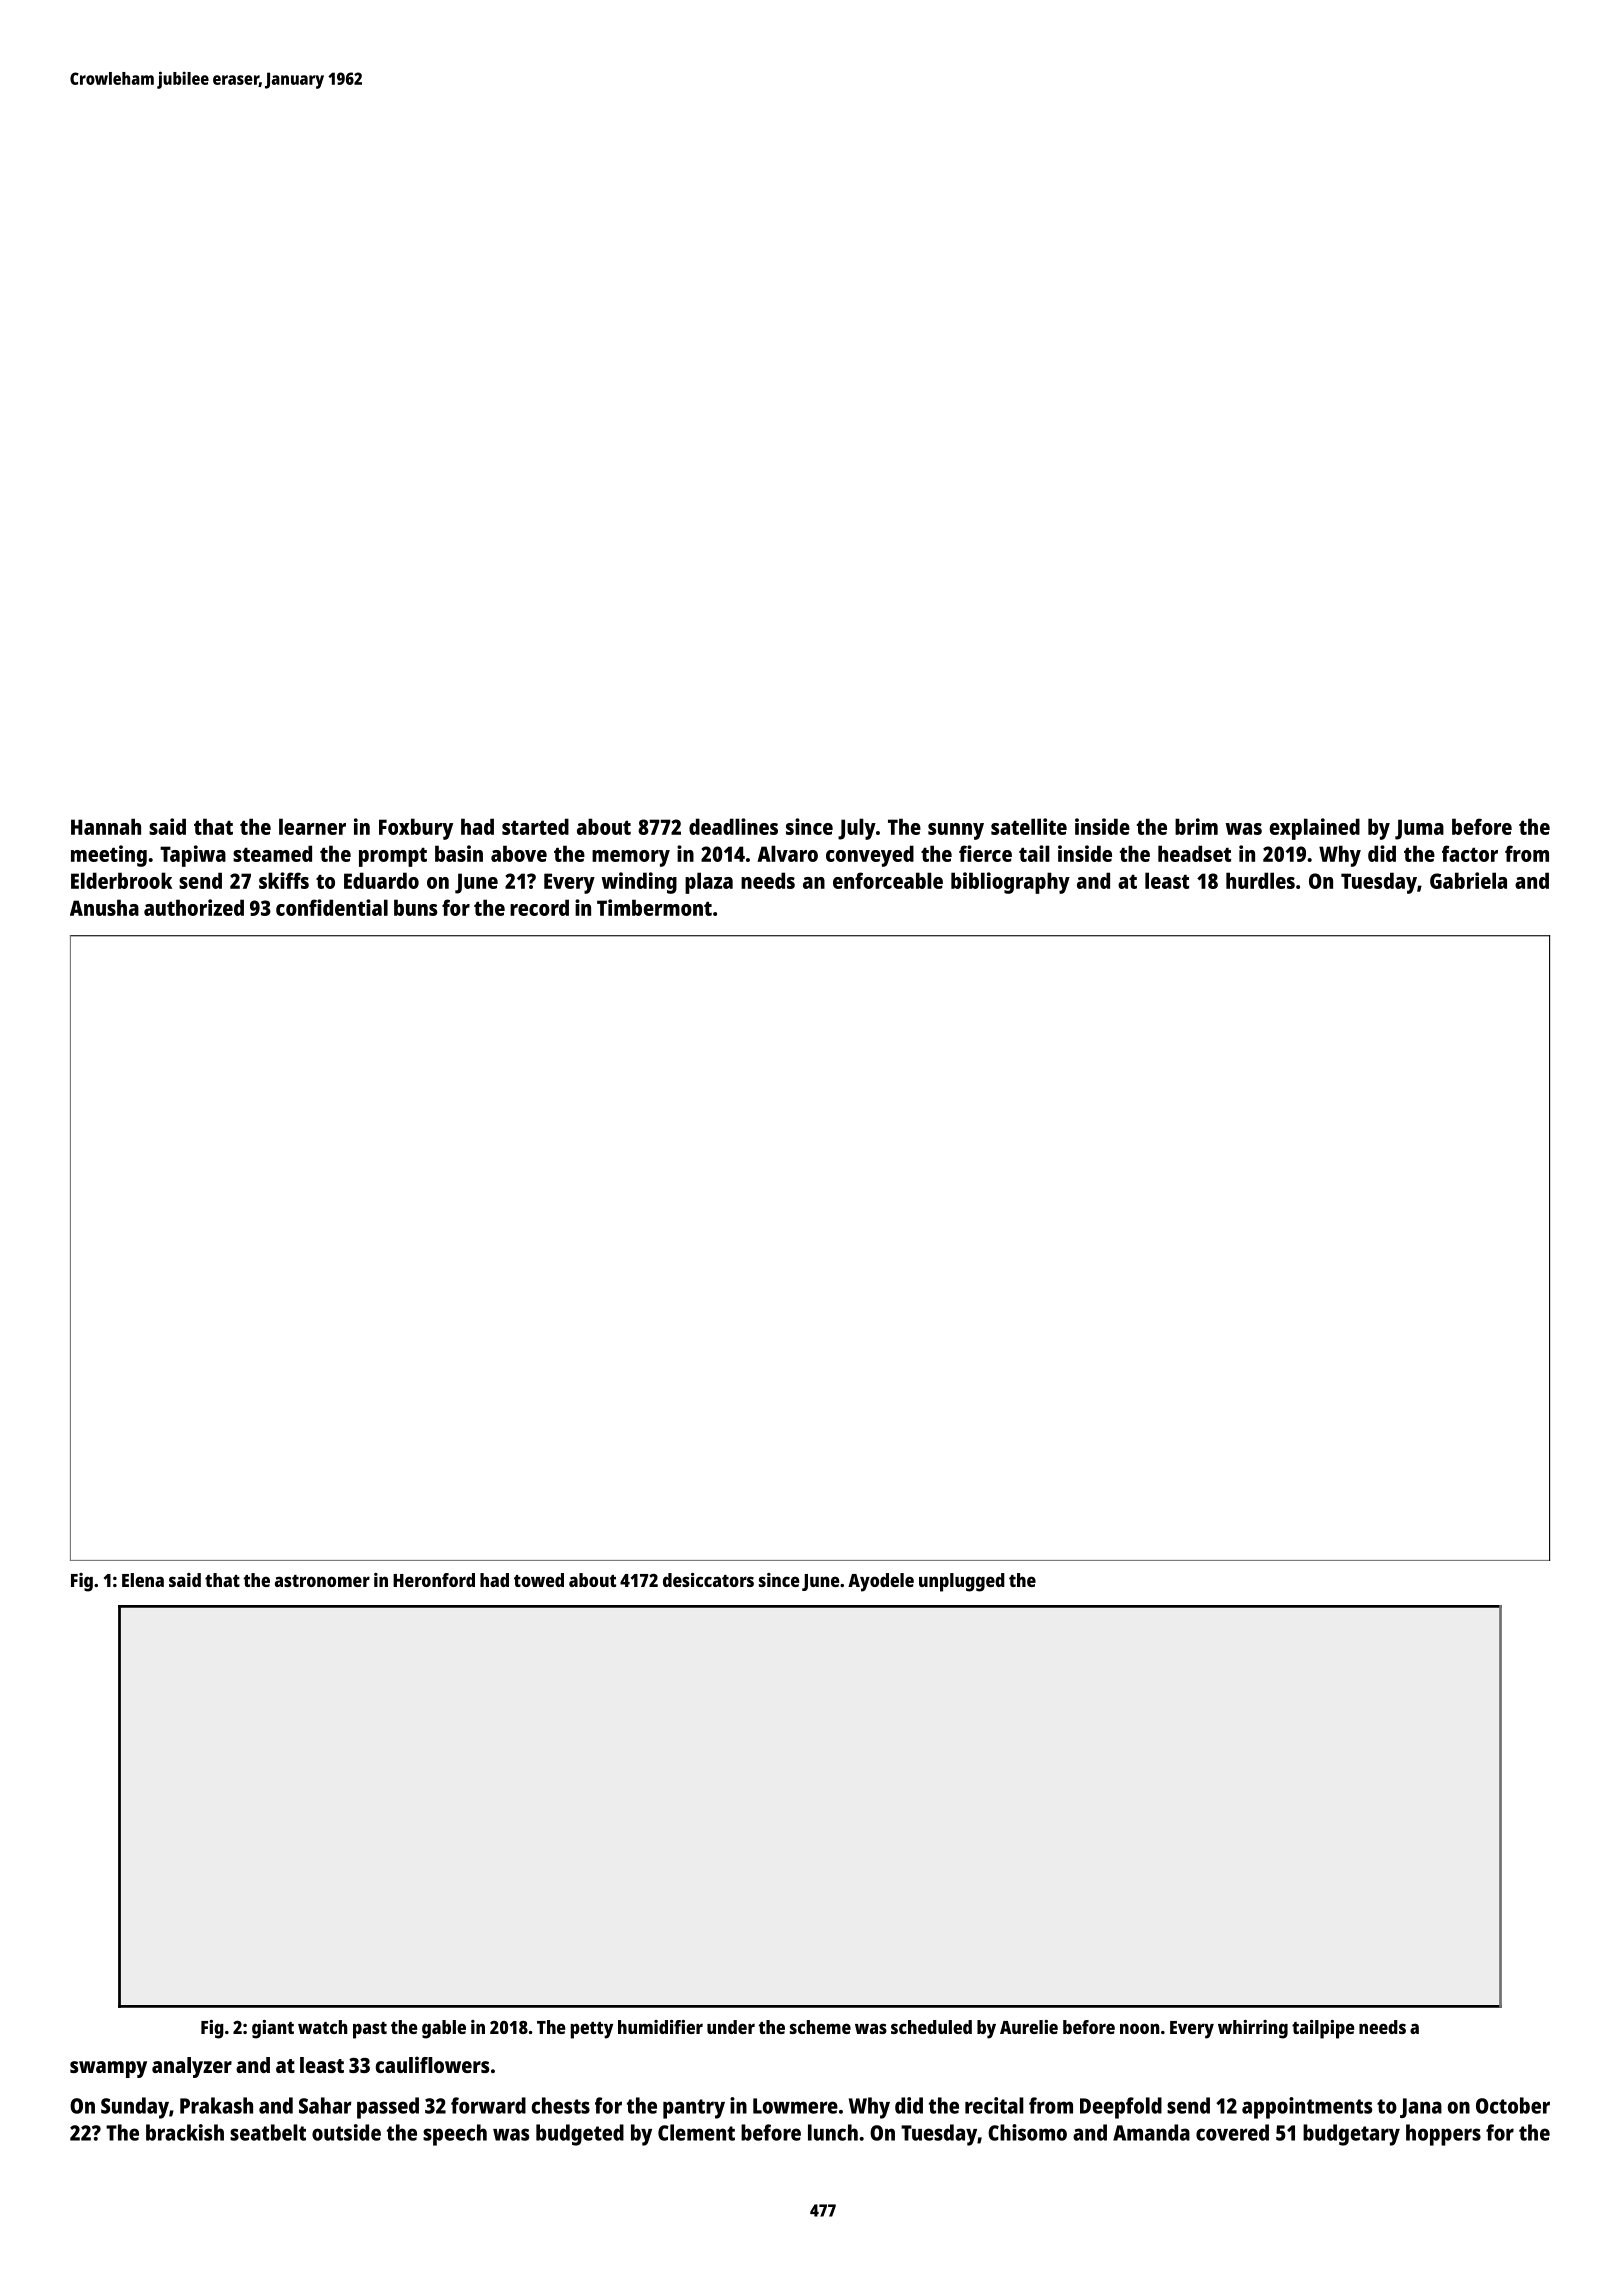  What do you see at coordinates (1253, 2029) in the document?
I see `whirring` at bounding box center [1253, 2029].
